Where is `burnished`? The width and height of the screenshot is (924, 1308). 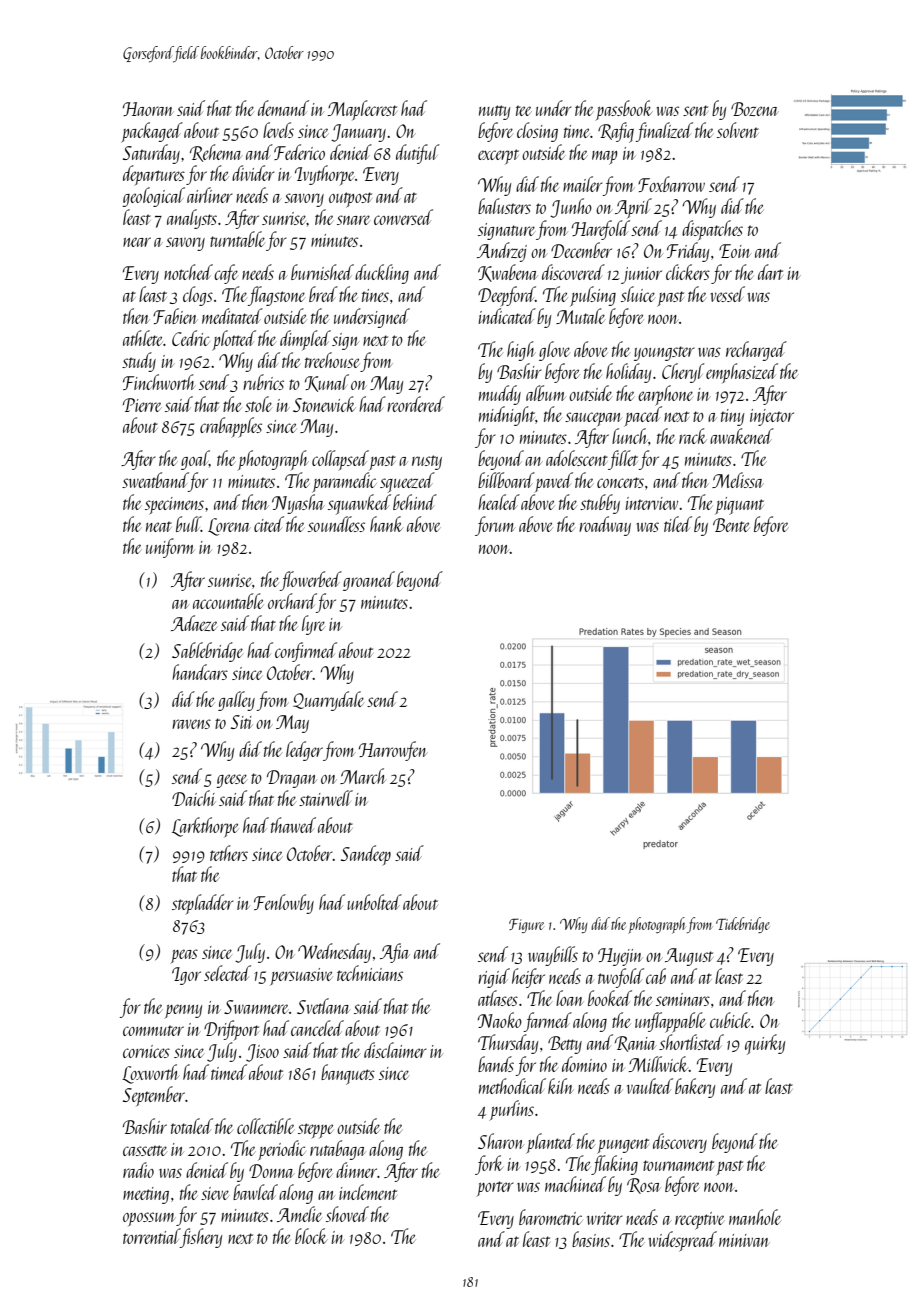 burnished is located at coordinates (322, 272).
